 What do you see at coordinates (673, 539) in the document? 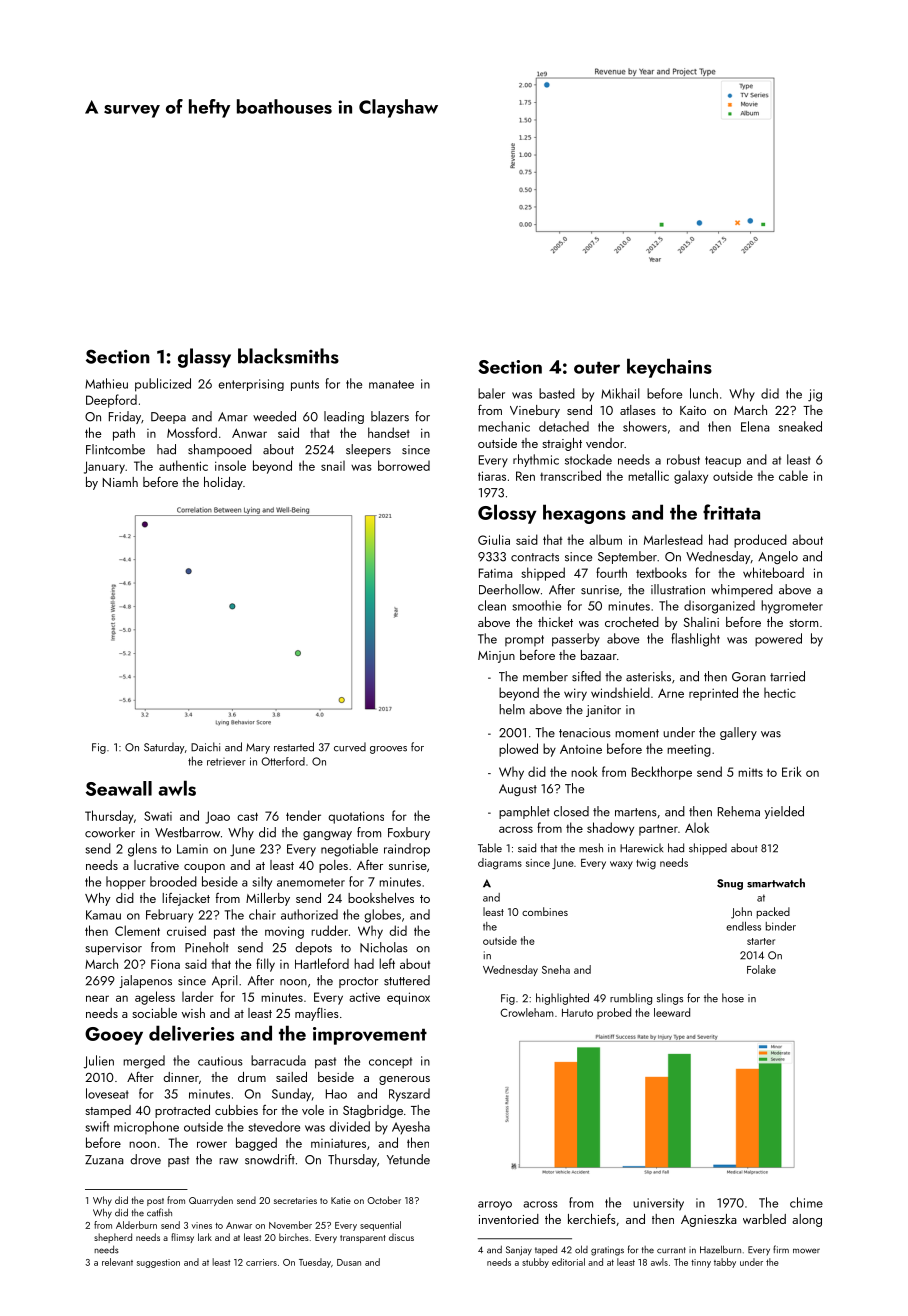
I see `Marlestead` at bounding box center [673, 539].
